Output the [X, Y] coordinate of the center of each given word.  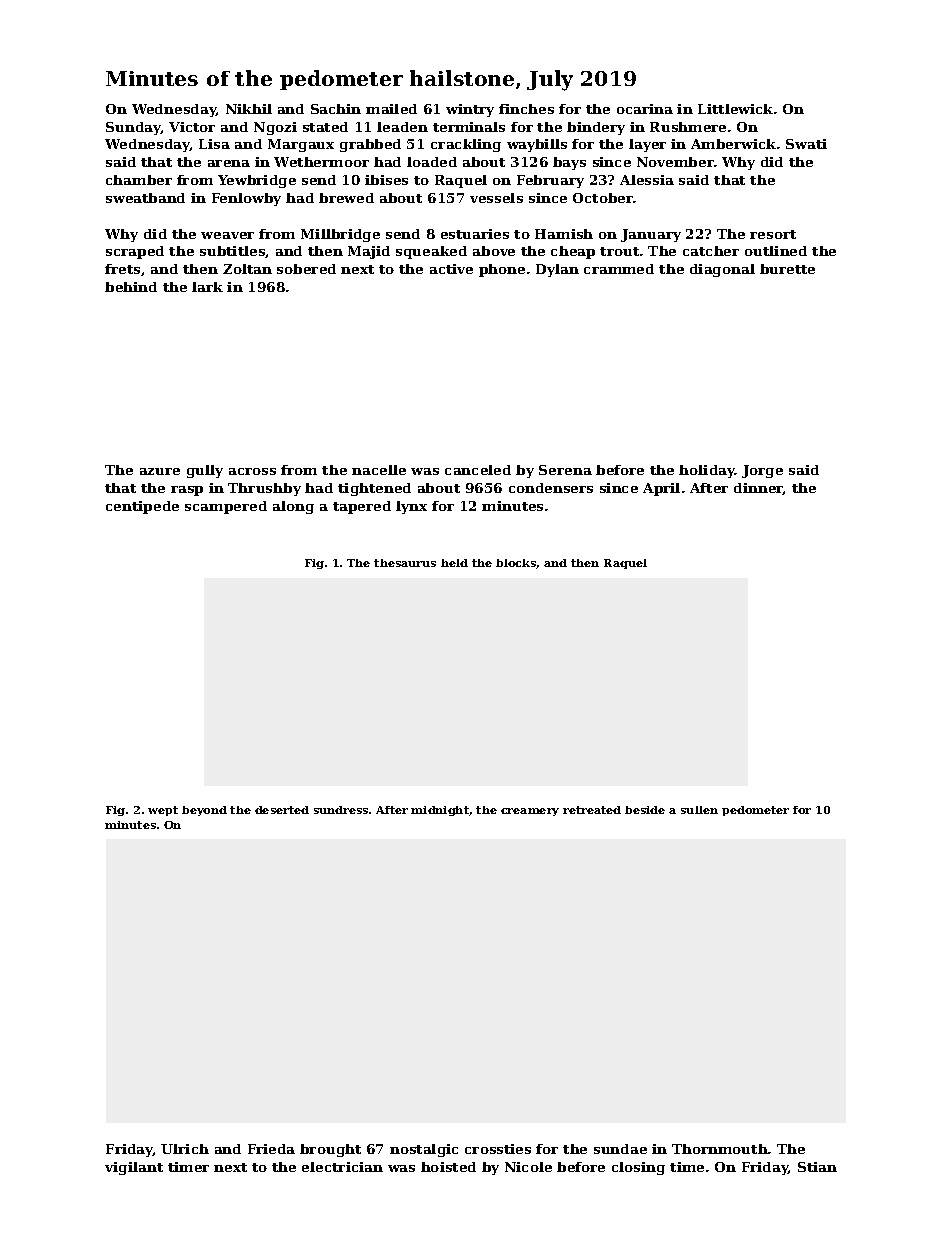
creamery [530, 812]
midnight [440, 811]
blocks [516, 563]
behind [131, 287]
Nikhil [249, 109]
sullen [699, 810]
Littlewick [735, 109]
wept [163, 811]
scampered [226, 507]
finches [526, 109]
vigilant [134, 1168]
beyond [204, 811]
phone [502, 270]
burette [787, 269]
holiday [707, 471]
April [661, 489]
